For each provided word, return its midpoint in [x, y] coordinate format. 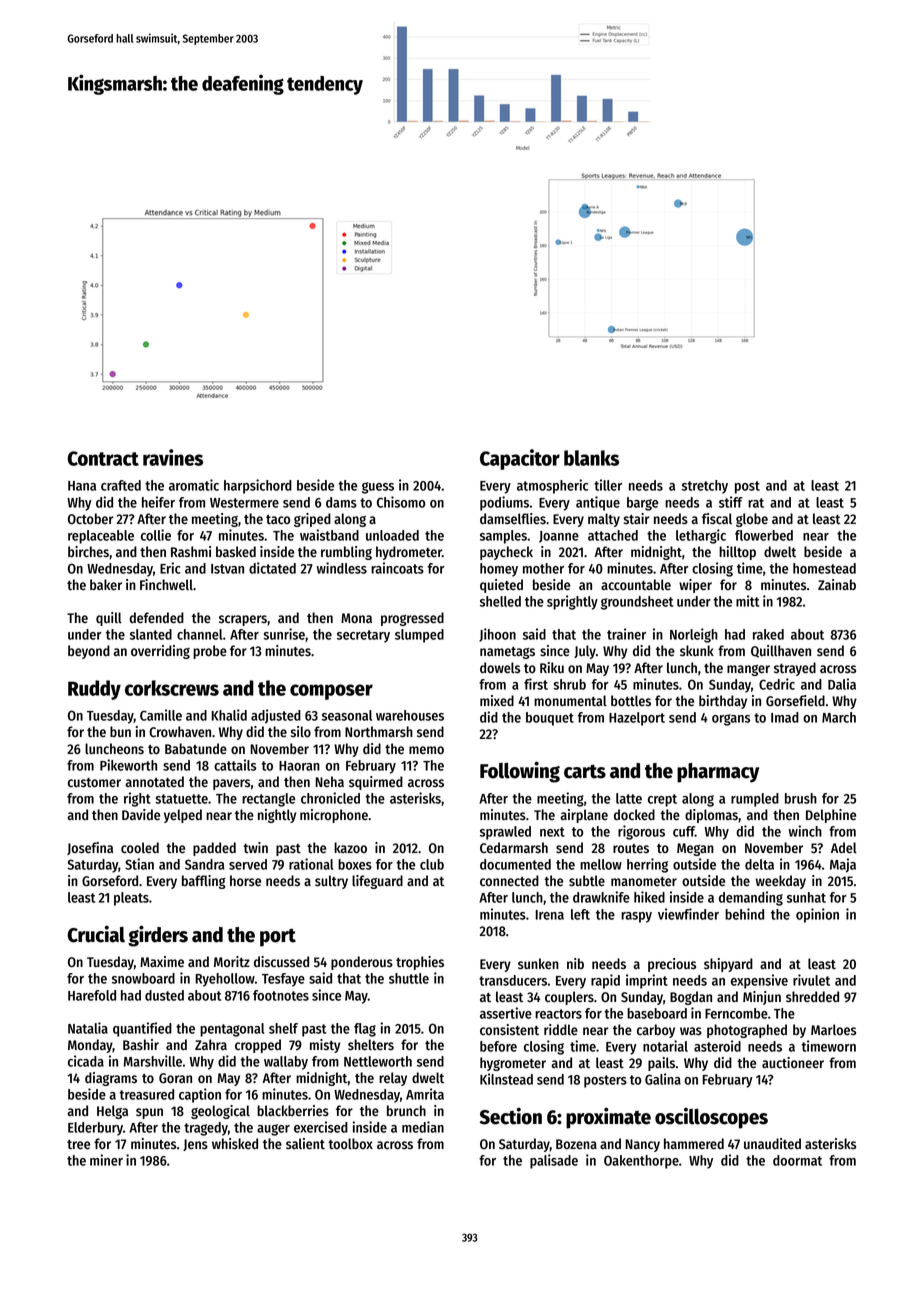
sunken [538, 964]
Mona [356, 618]
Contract [103, 458]
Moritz [232, 962]
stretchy [705, 487]
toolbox [350, 1144]
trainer [626, 634]
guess [378, 488]
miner [106, 1160]
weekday [781, 882]
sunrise [284, 634]
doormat [797, 1160]
